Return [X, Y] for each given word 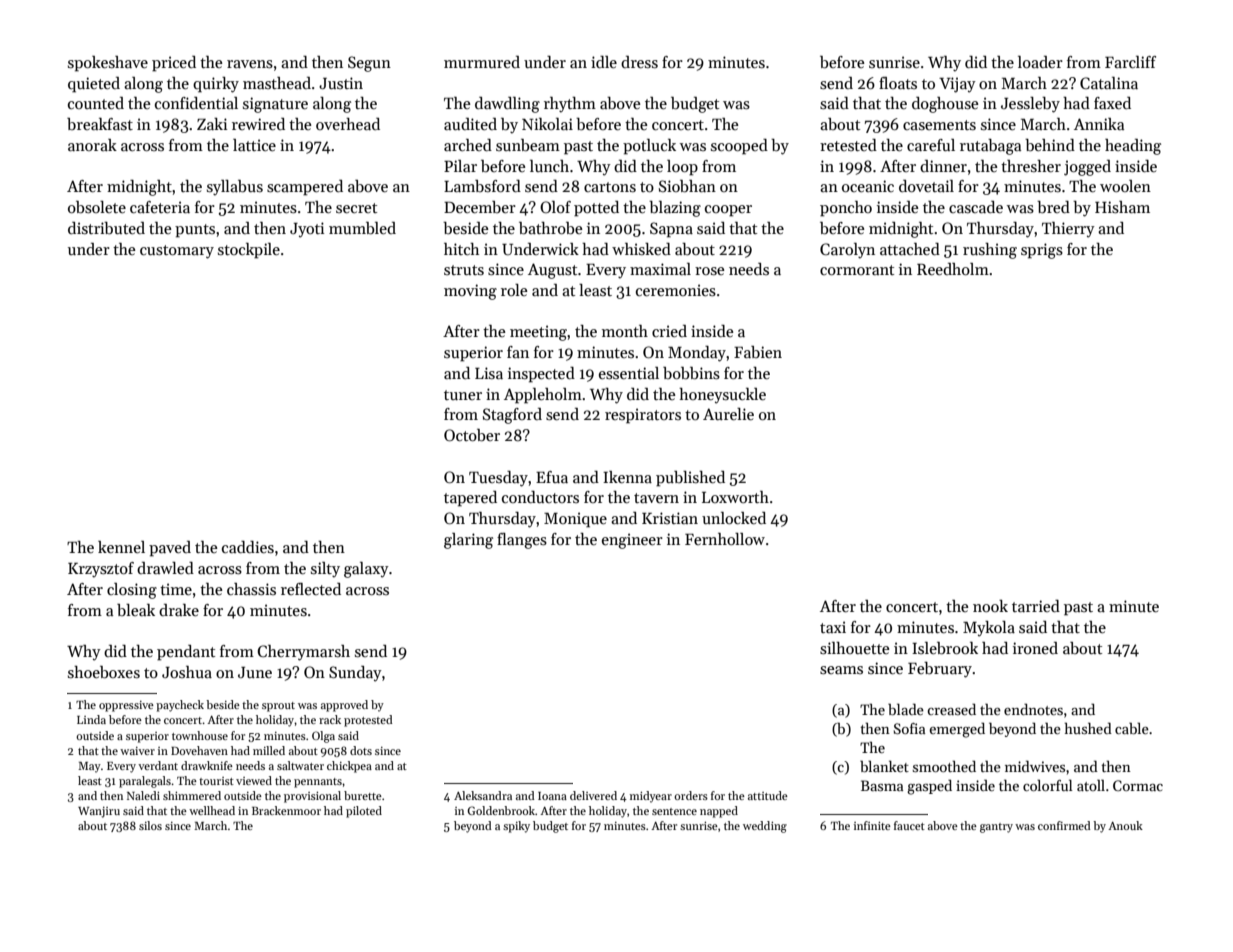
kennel [121, 547]
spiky [516, 827]
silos [150, 825]
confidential [196, 103]
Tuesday [498, 479]
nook [990, 606]
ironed [1035, 648]
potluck [649, 147]
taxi [833, 627]
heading [1133, 147]
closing [132, 591]
